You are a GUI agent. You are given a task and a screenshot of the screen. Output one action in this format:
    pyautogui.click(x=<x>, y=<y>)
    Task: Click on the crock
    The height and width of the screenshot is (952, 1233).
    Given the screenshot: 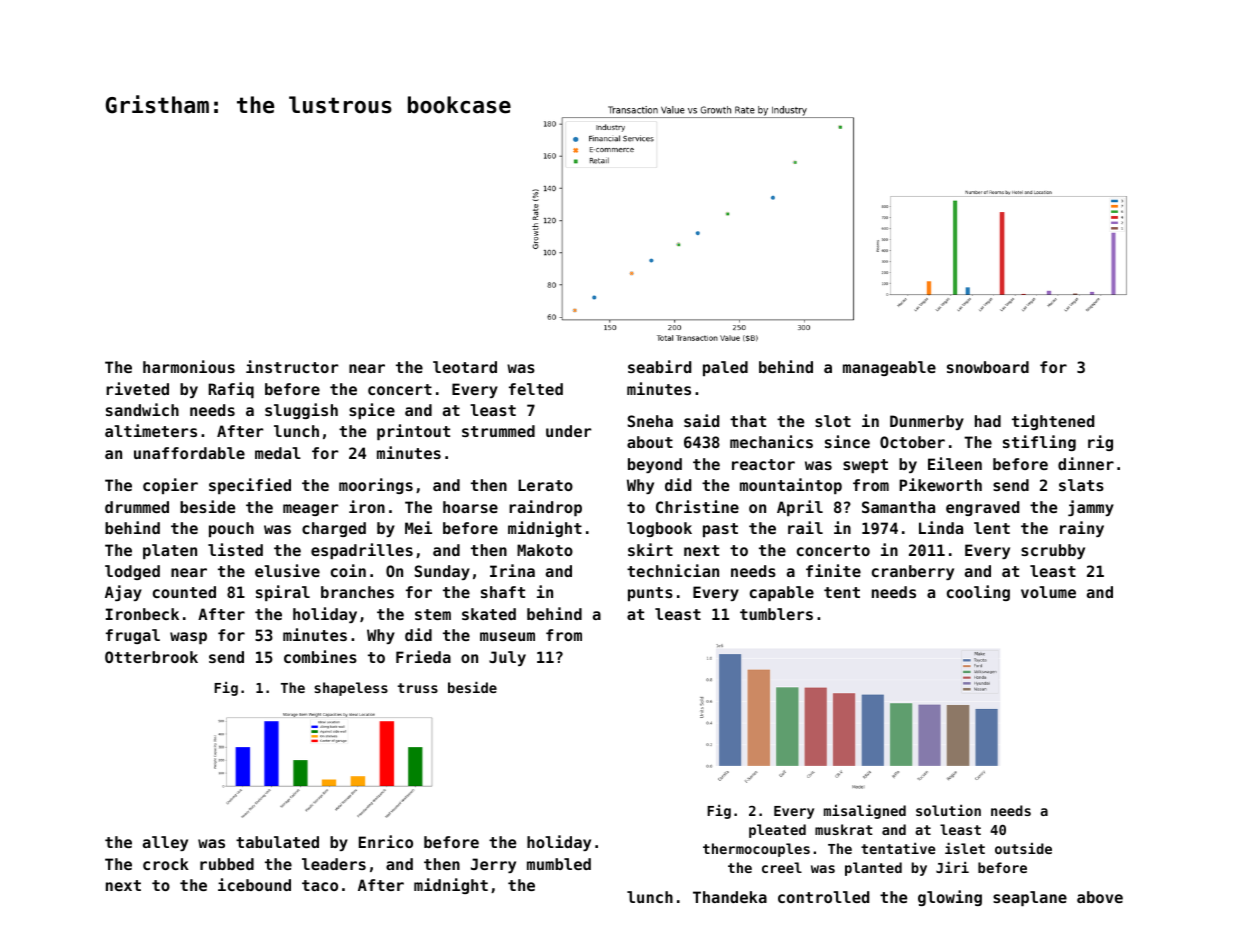 What is the action you would take?
    pyautogui.click(x=166, y=864)
